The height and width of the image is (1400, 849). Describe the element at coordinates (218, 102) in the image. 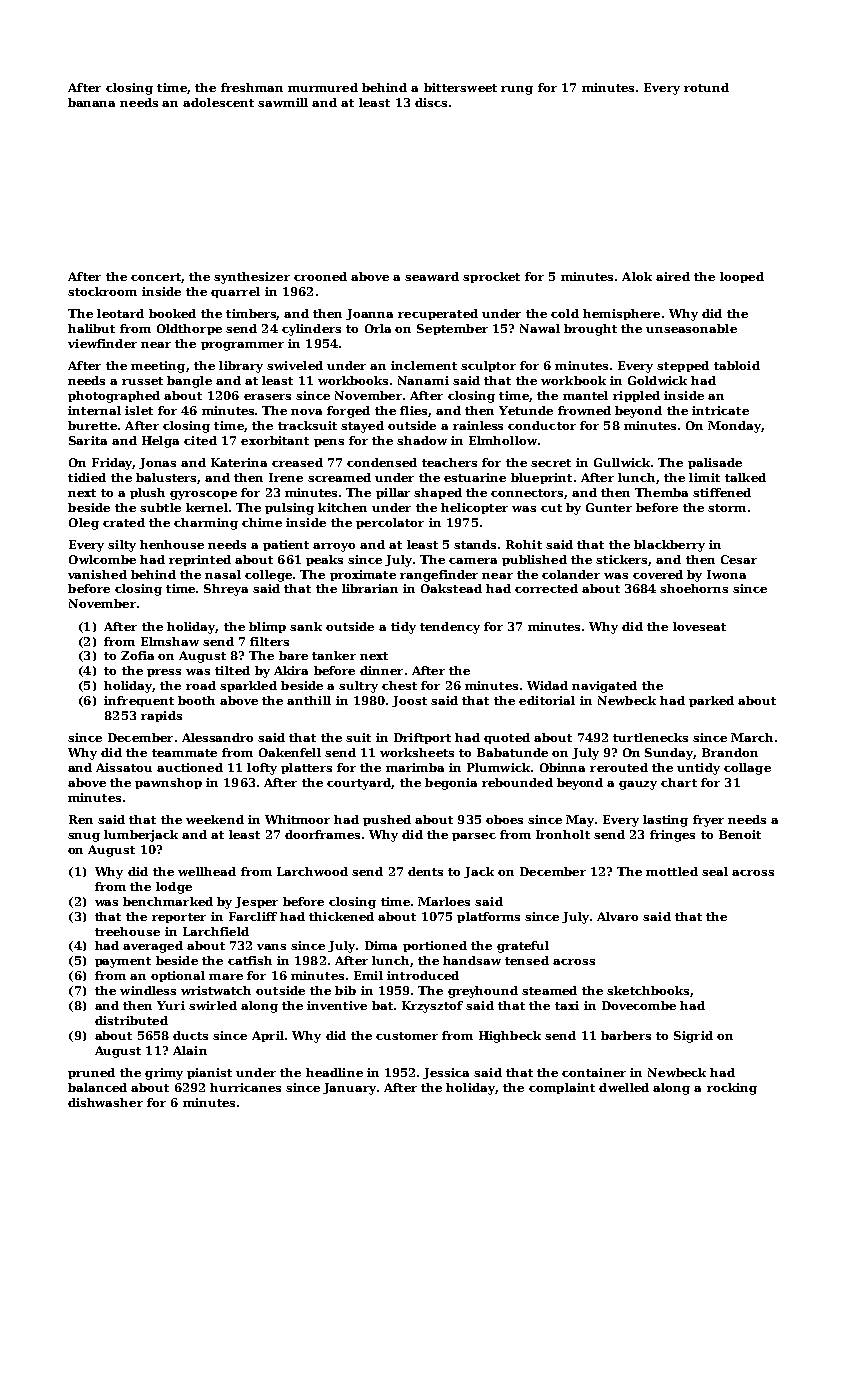

I see `adolescent` at that location.
